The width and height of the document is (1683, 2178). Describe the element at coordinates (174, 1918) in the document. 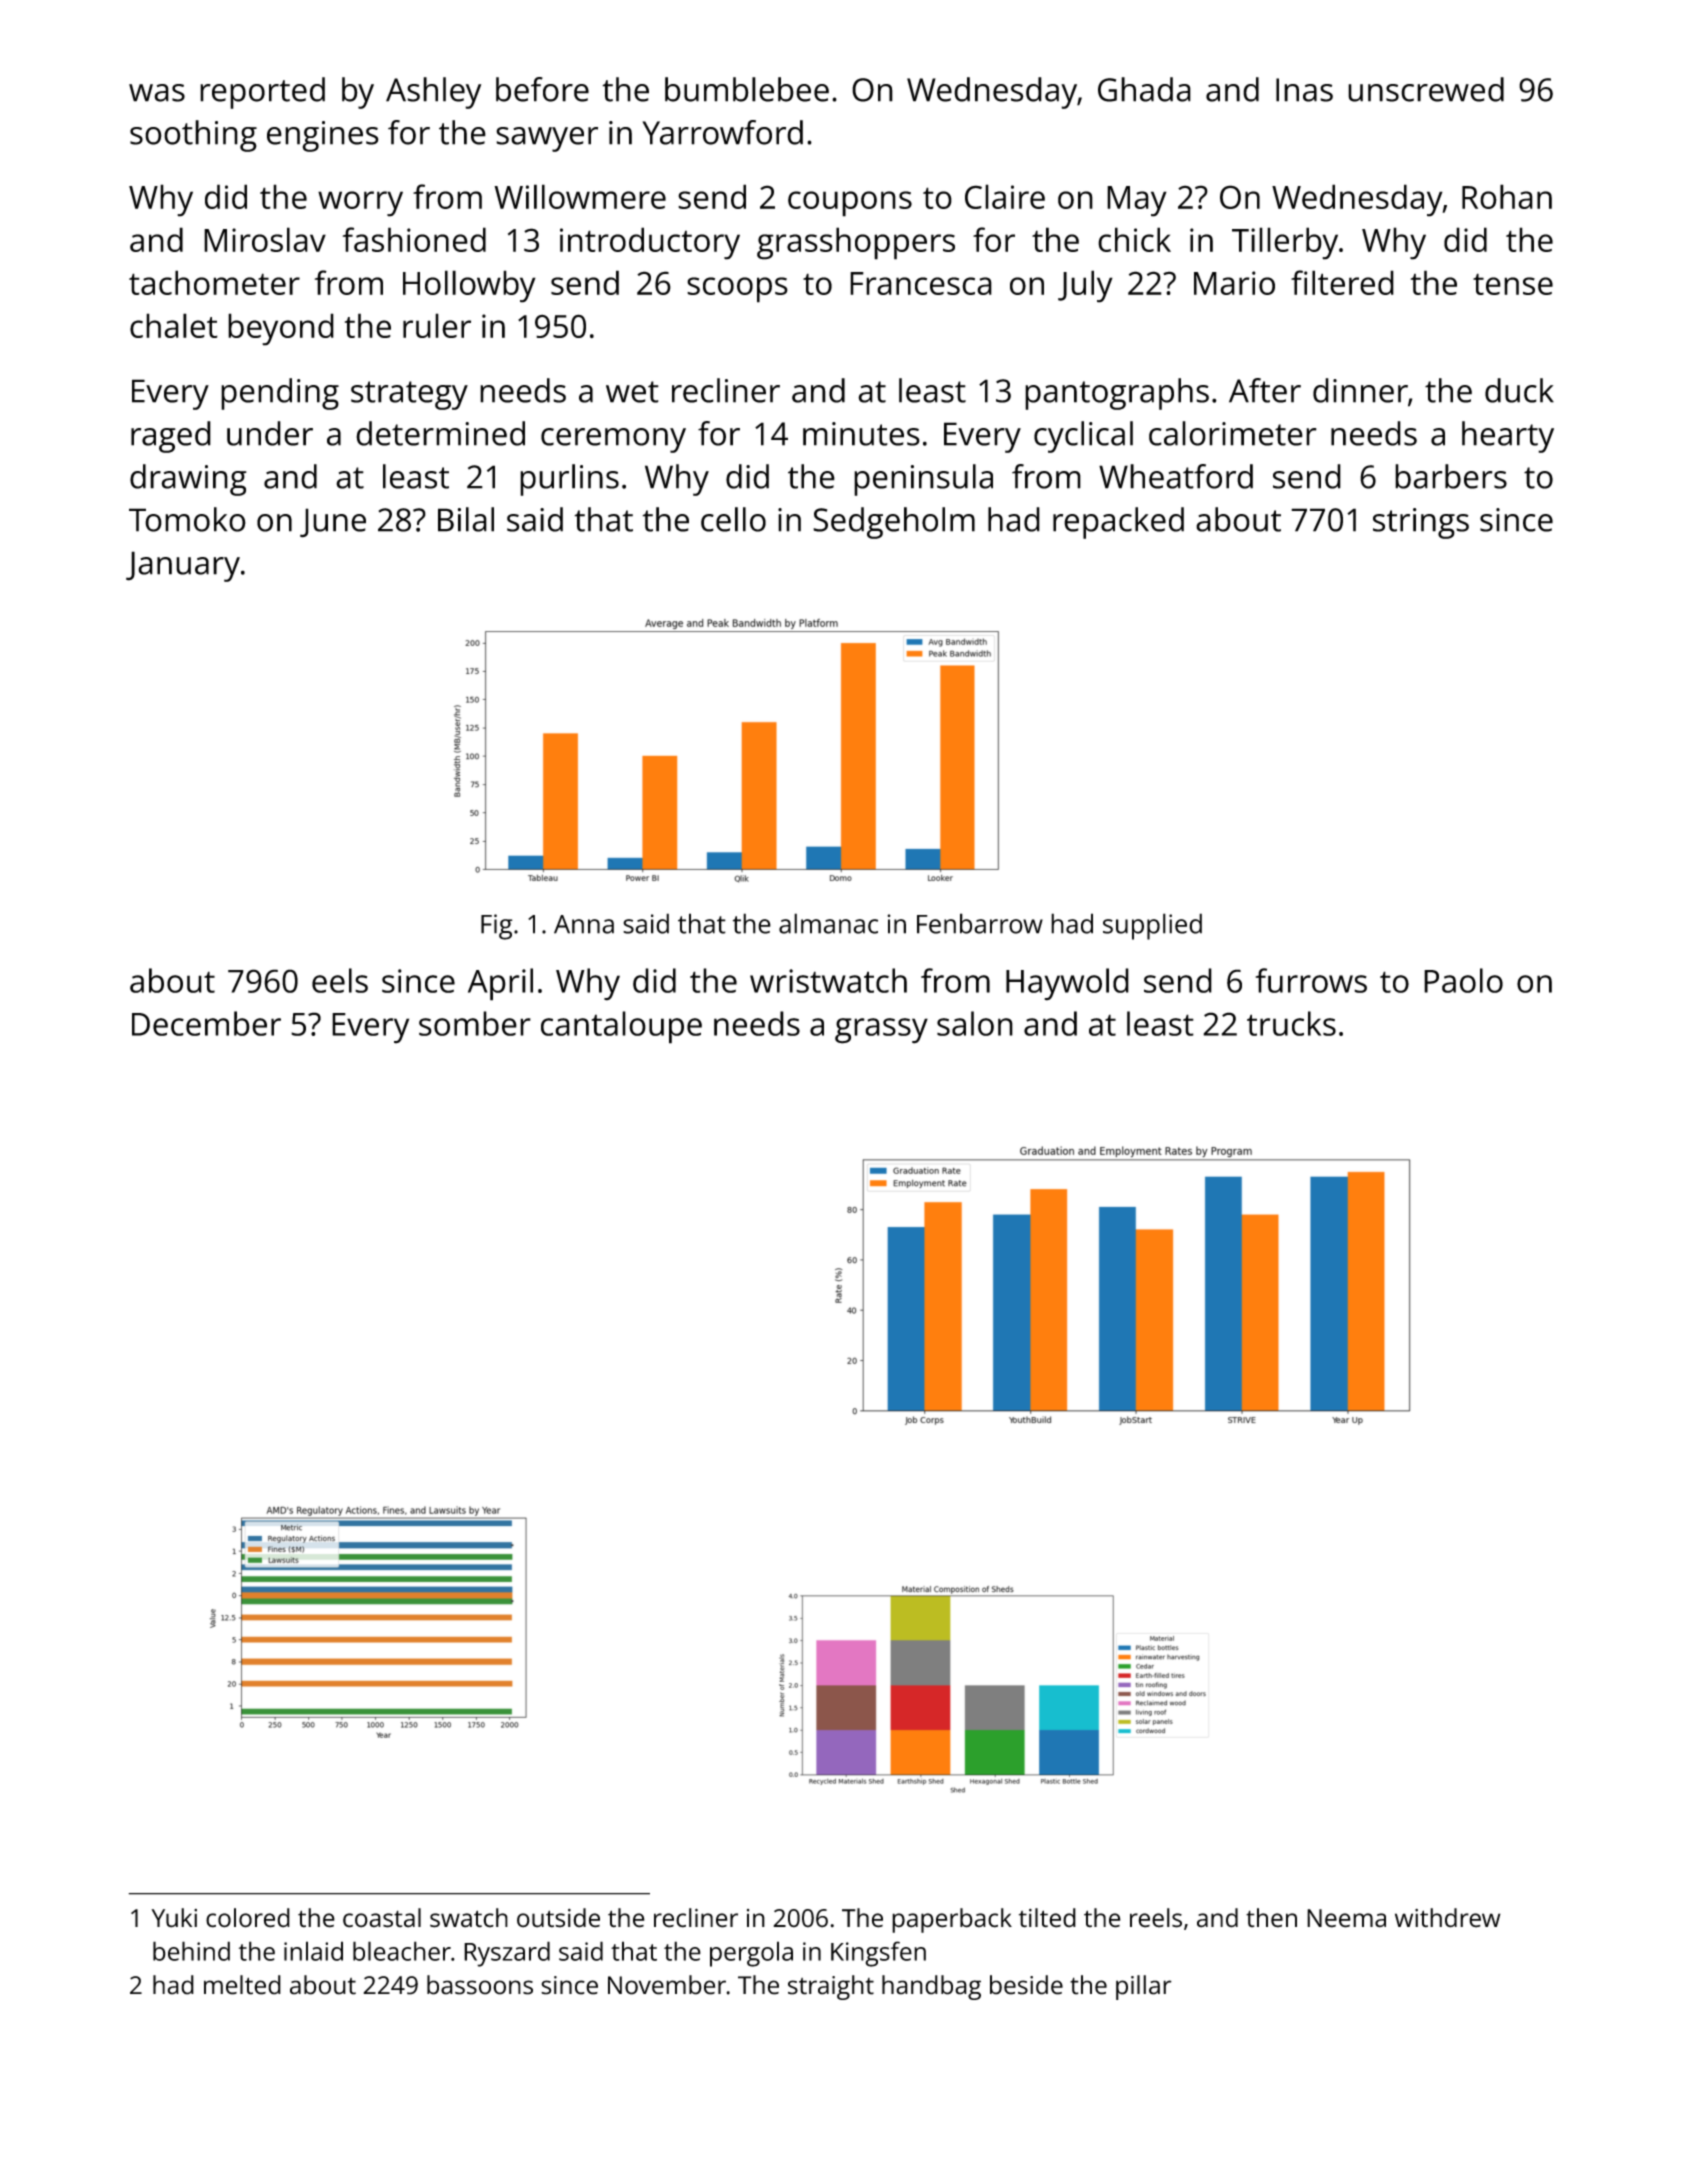

I see `Yuki` at that location.
